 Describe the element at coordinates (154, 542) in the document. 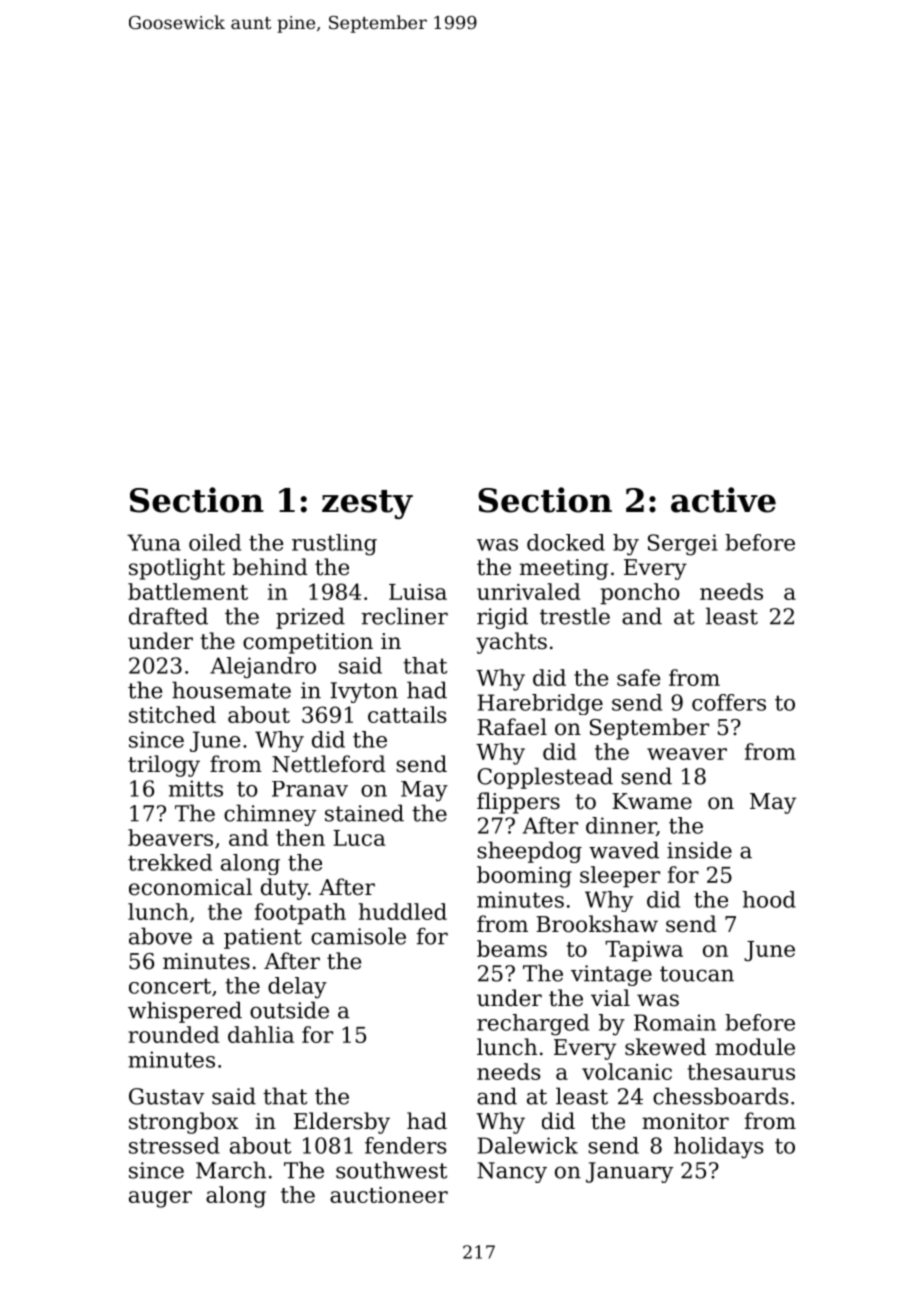

I see `Yuna` at that location.
